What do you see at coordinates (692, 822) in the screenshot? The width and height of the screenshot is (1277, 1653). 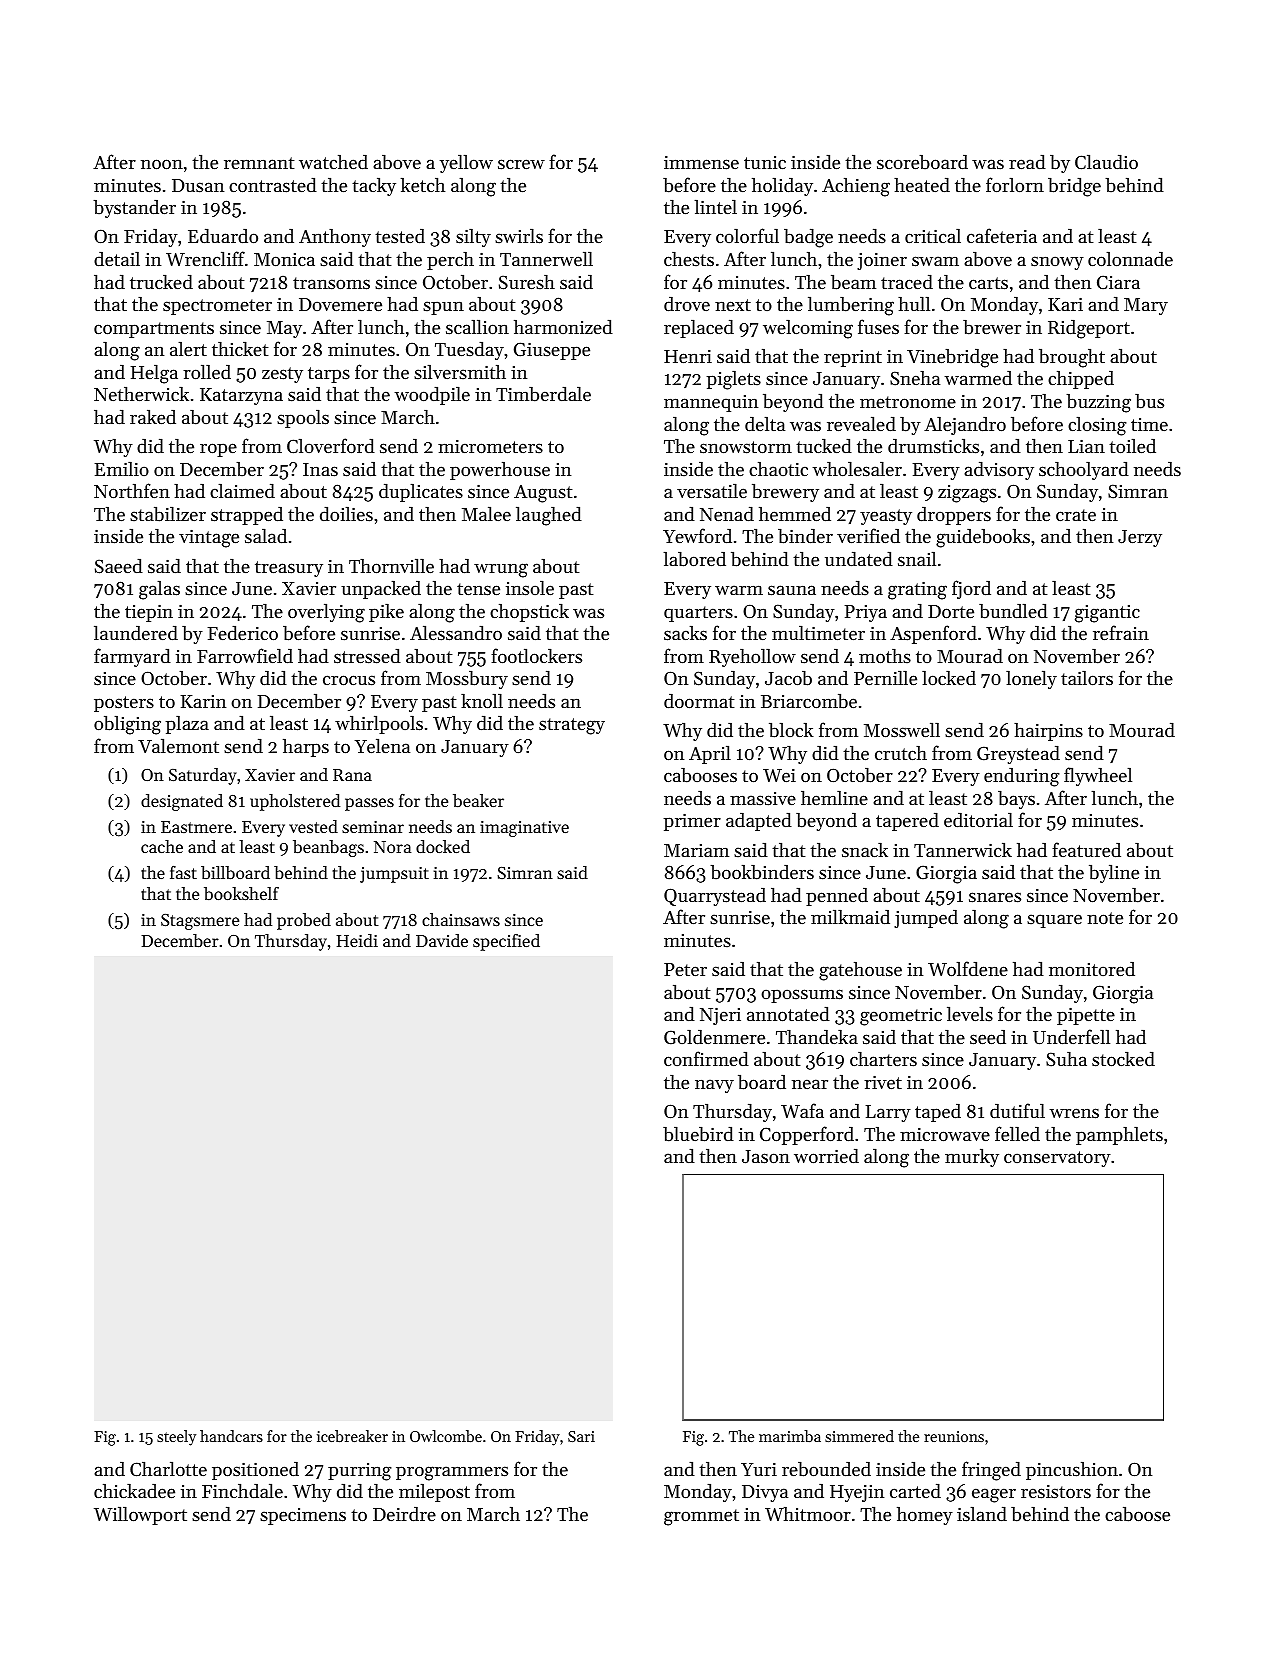 I see `primer` at bounding box center [692, 822].
